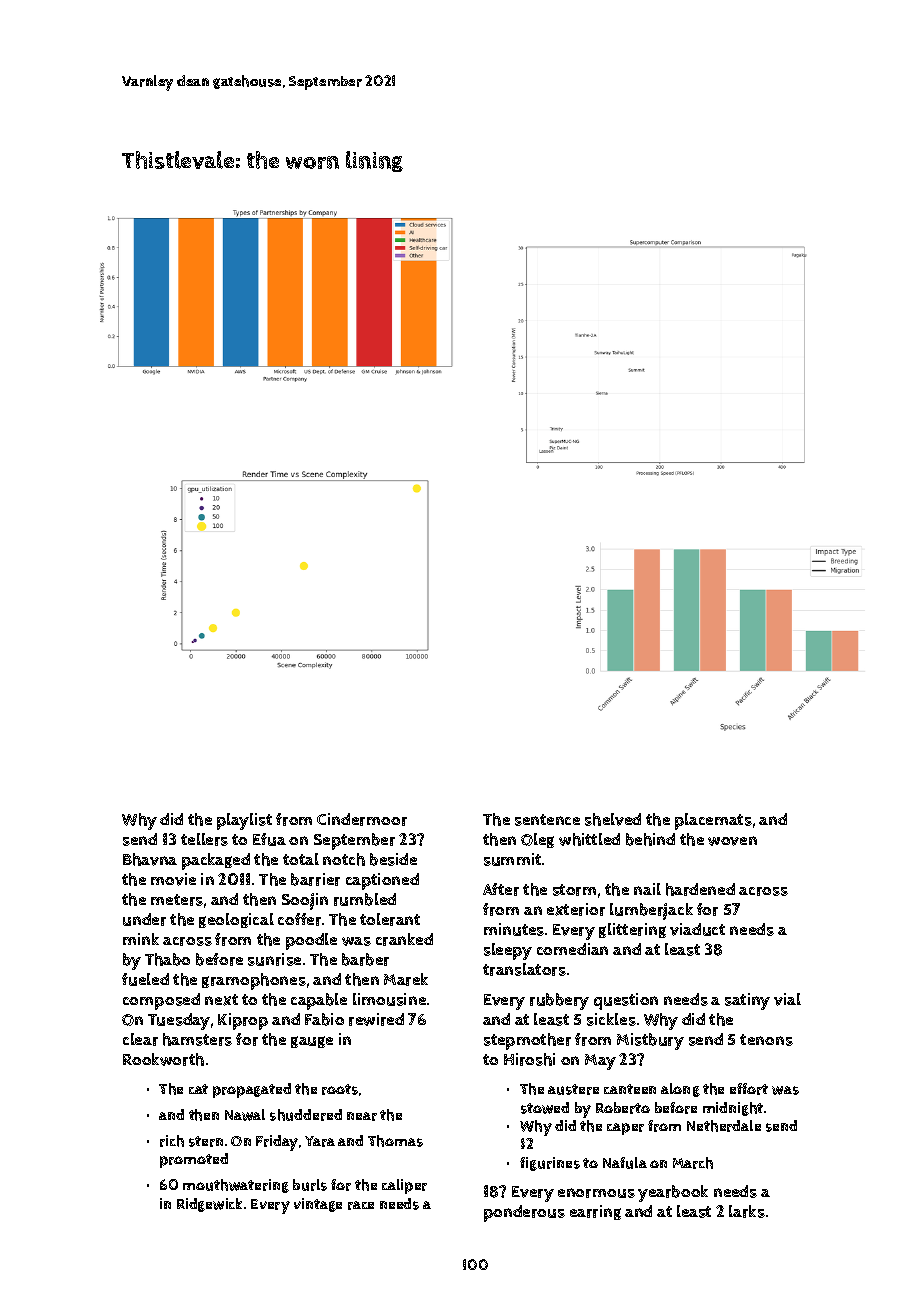 The height and width of the document is (1314, 924). Describe the element at coordinates (787, 999) in the document. I see `vial` at that location.
